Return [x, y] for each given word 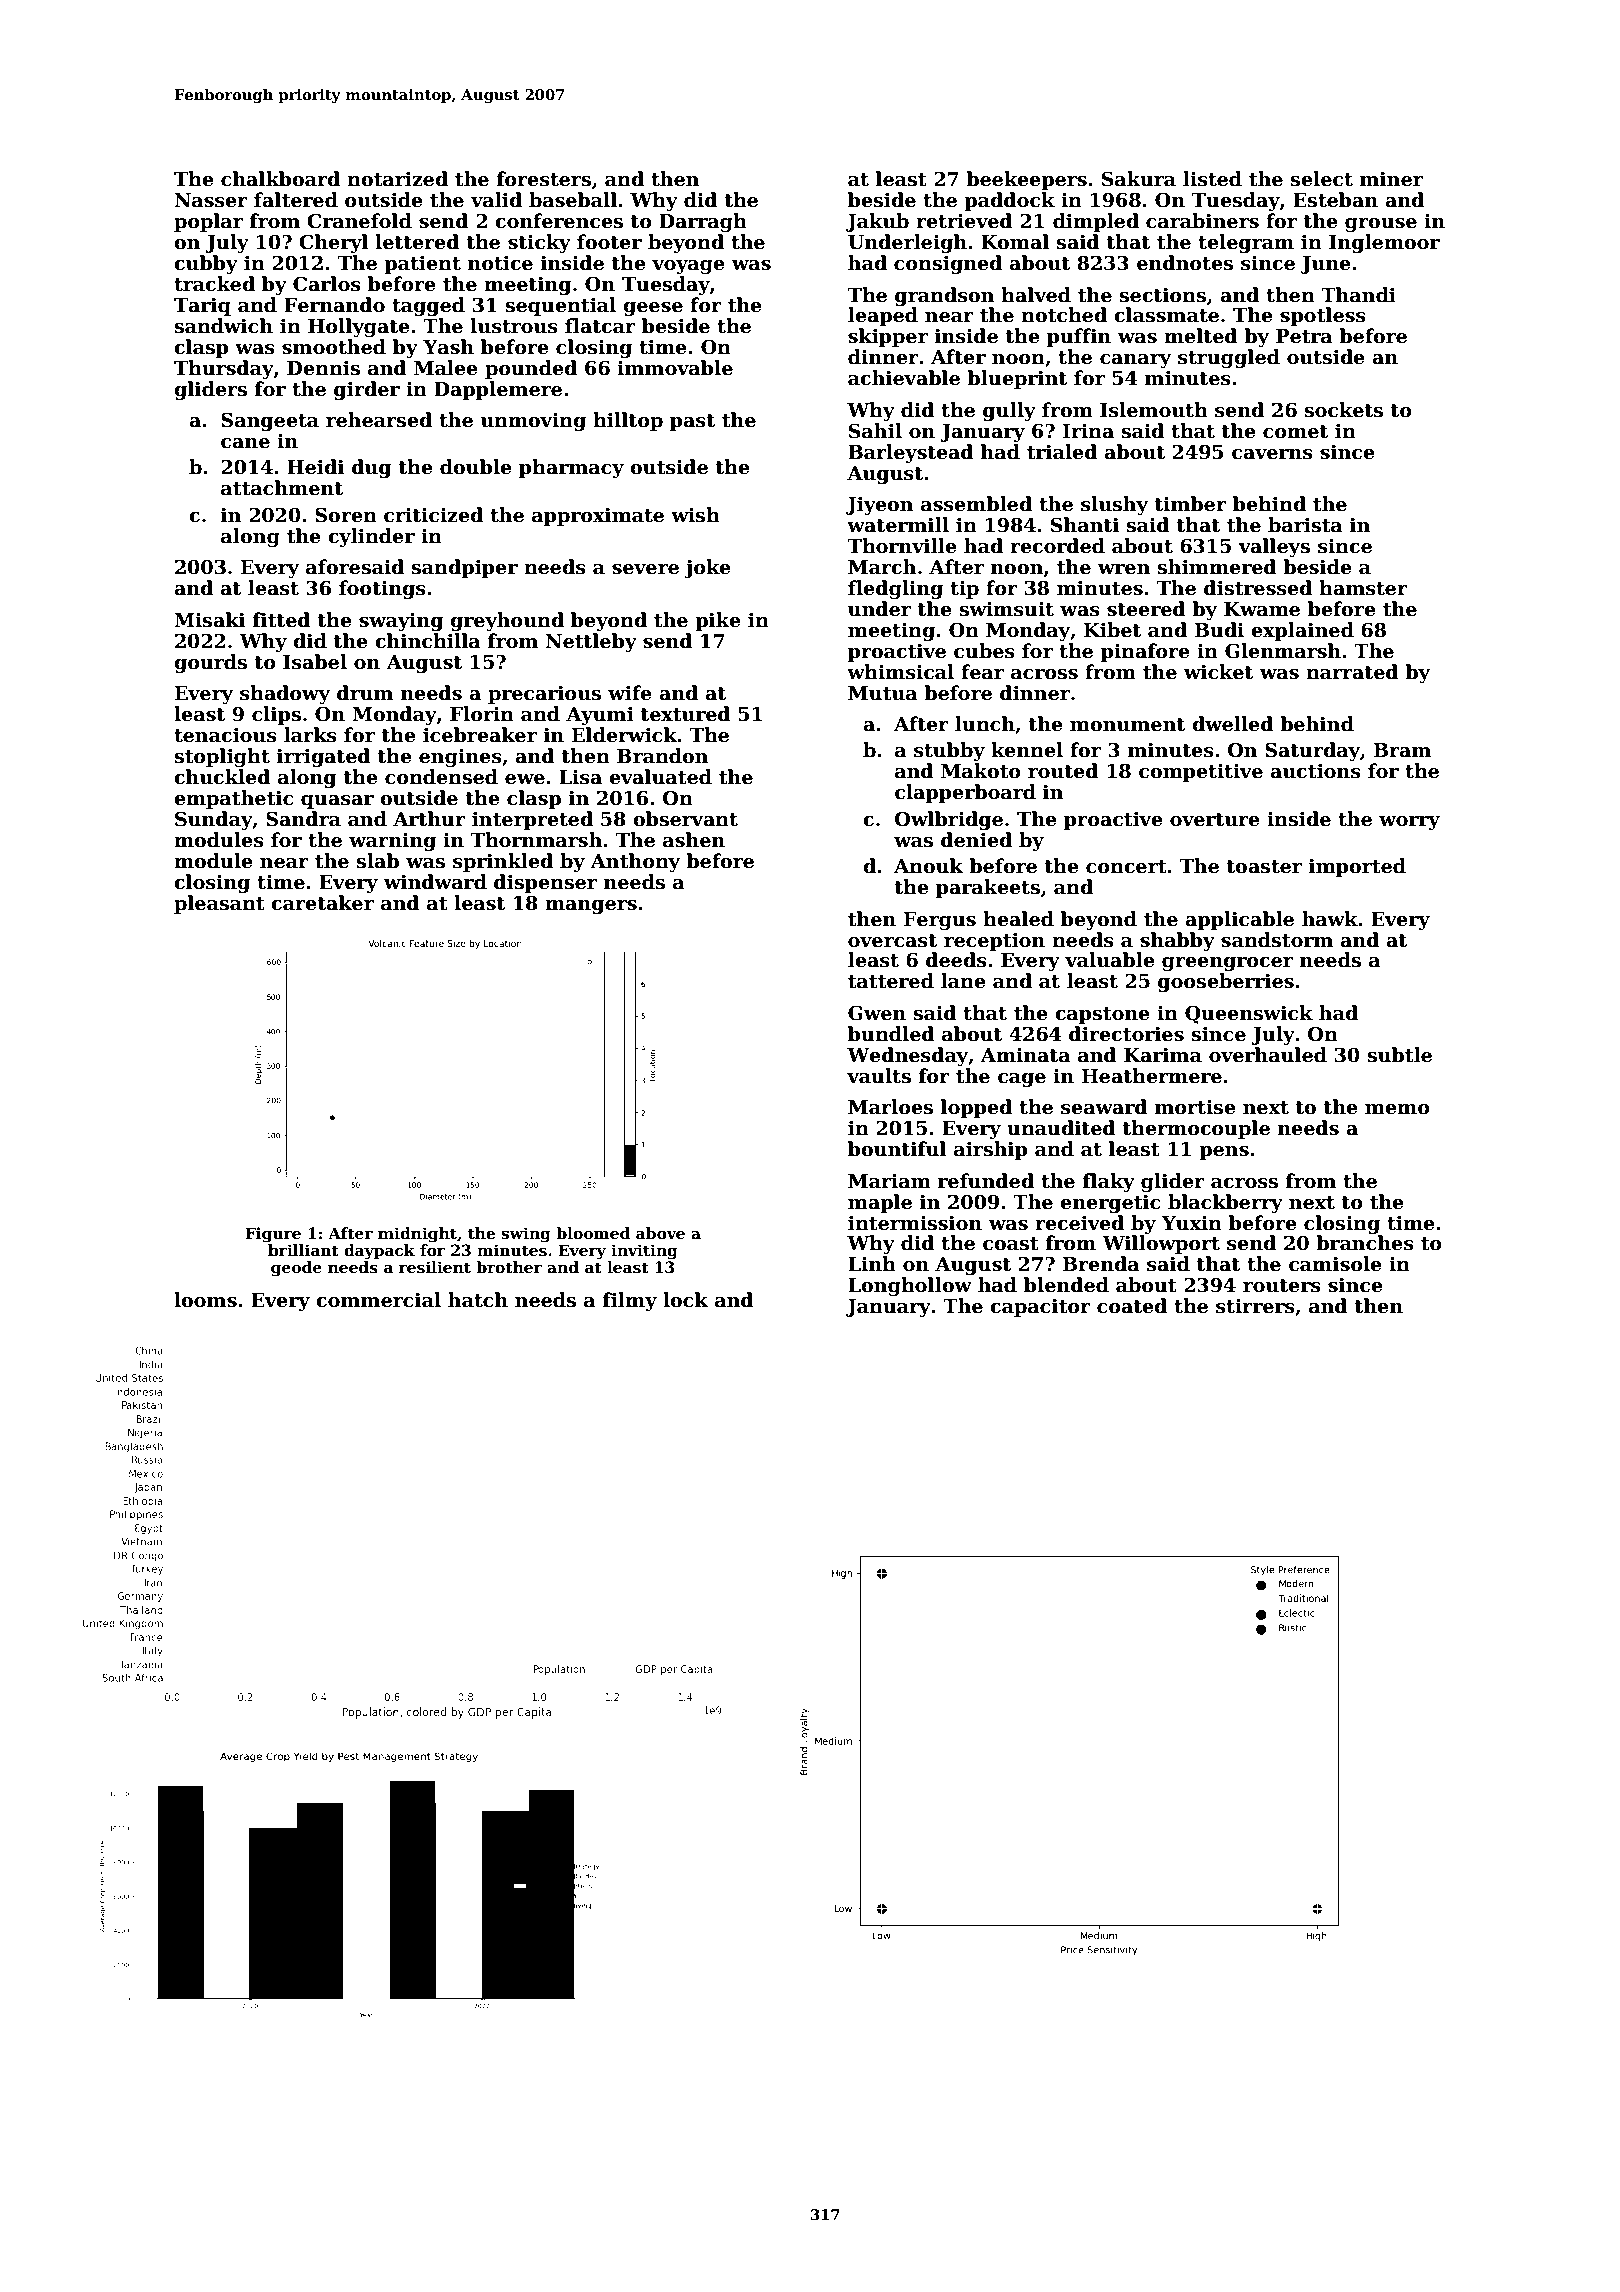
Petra [1304, 336]
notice [500, 263]
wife [630, 693]
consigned [948, 264]
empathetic [234, 799]
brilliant [303, 1250]
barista [1305, 525]
